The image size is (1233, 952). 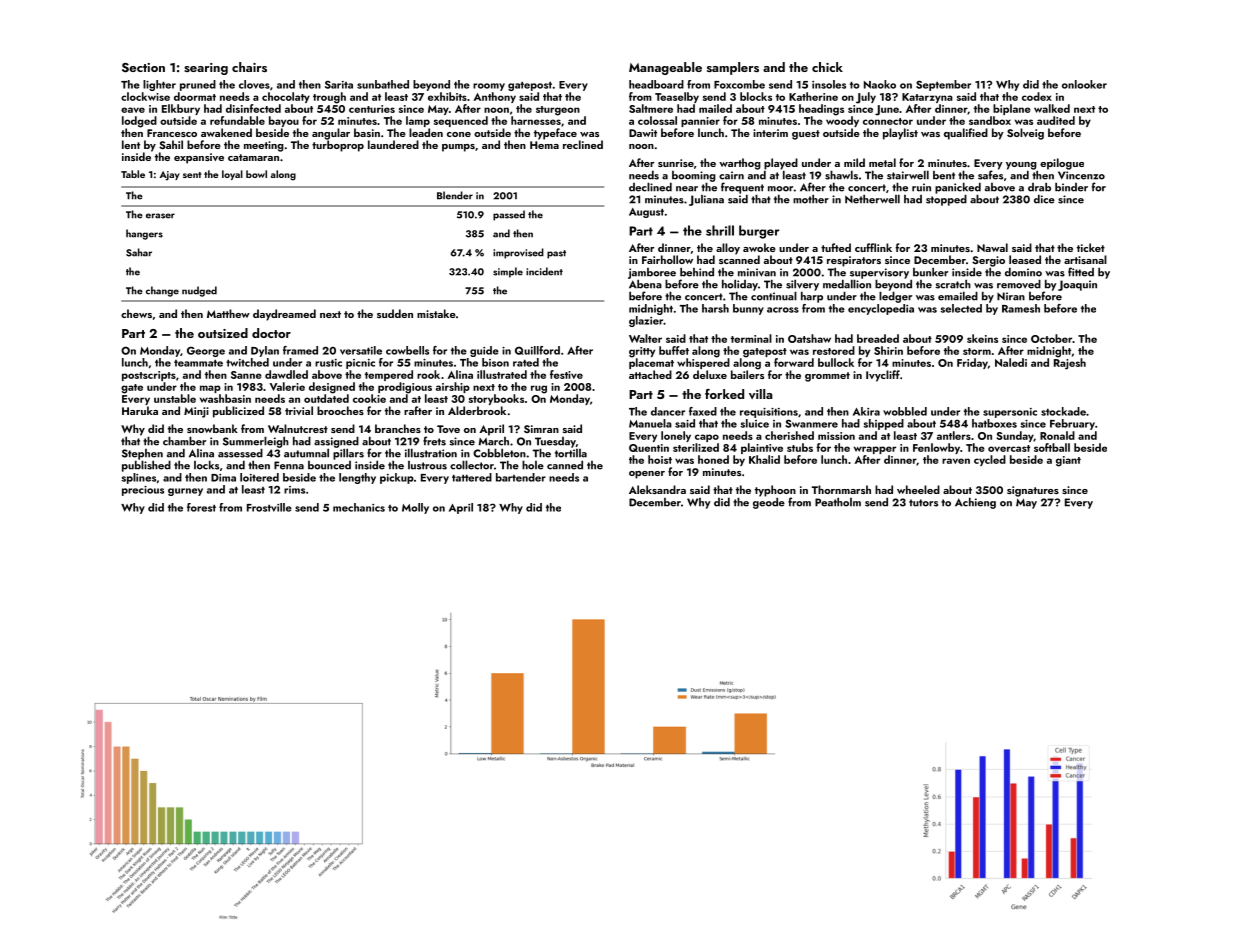 I want to click on simple, so click(x=508, y=272).
